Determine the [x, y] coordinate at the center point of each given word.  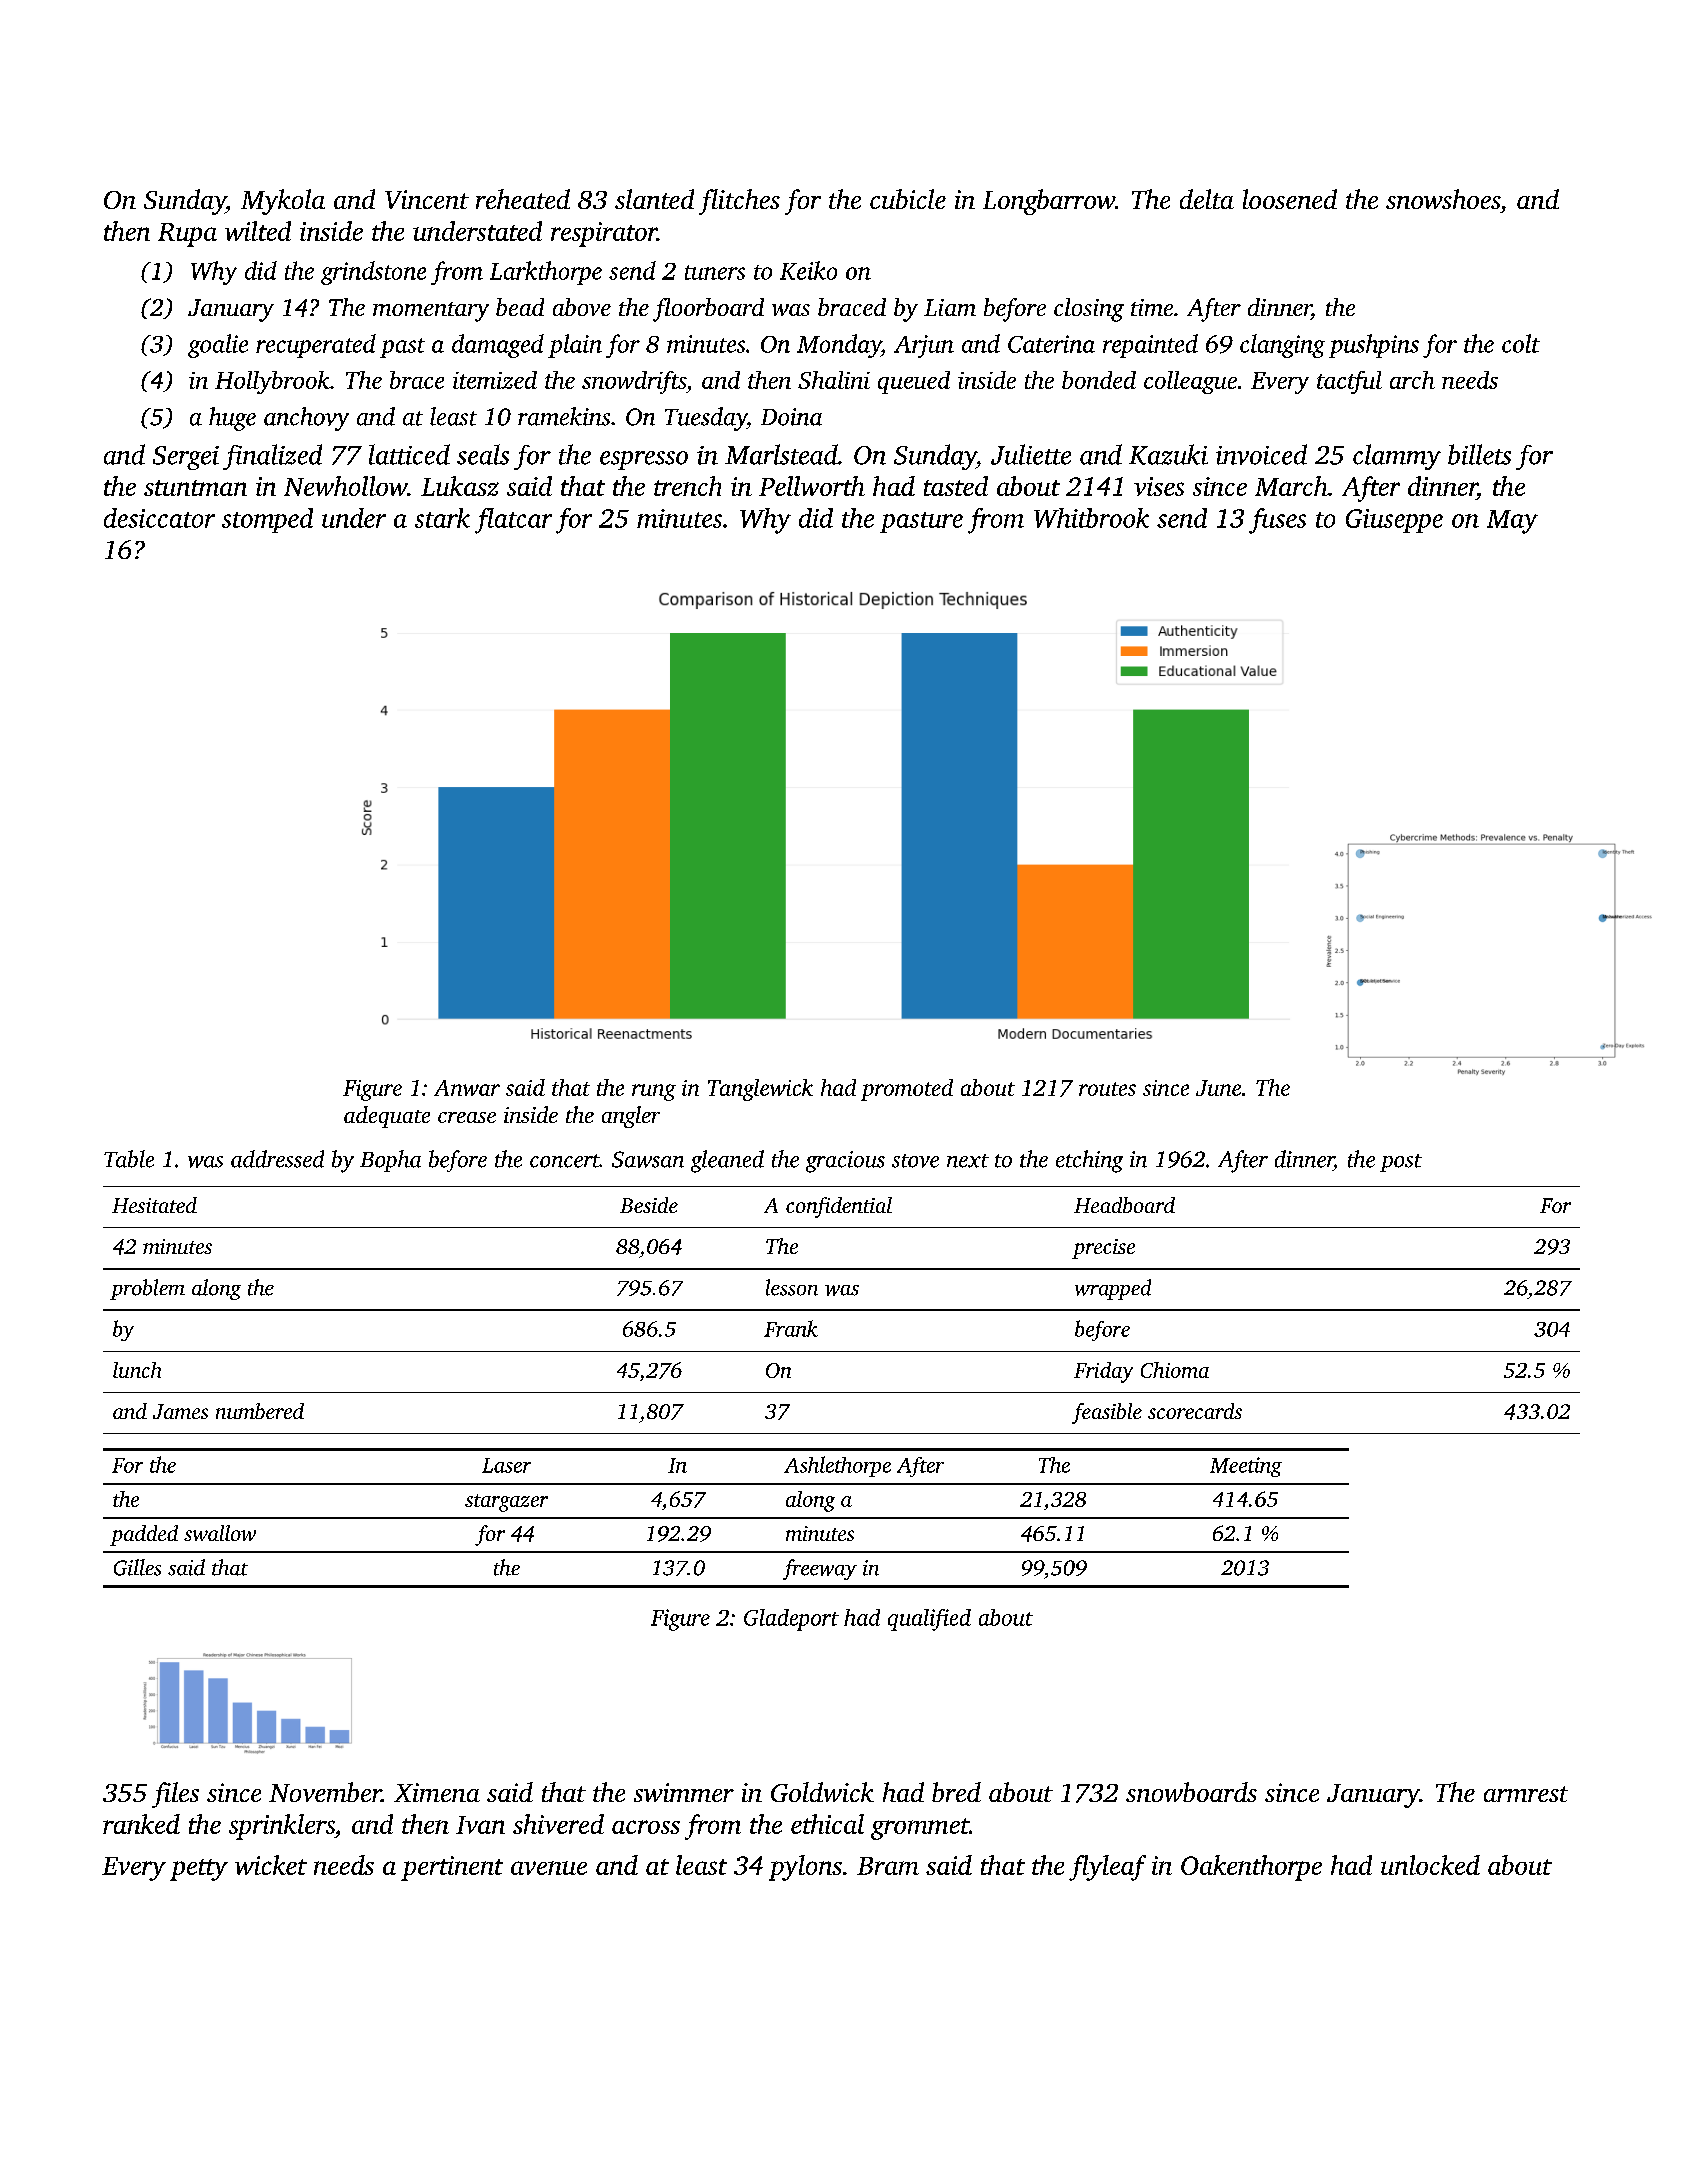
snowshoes [1443, 199]
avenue [549, 1868]
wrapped [1113, 1289]
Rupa [187, 235]
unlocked [1430, 1865]
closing [1089, 310]
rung [654, 1092]
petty [199, 1870]
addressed [277, 1159]
